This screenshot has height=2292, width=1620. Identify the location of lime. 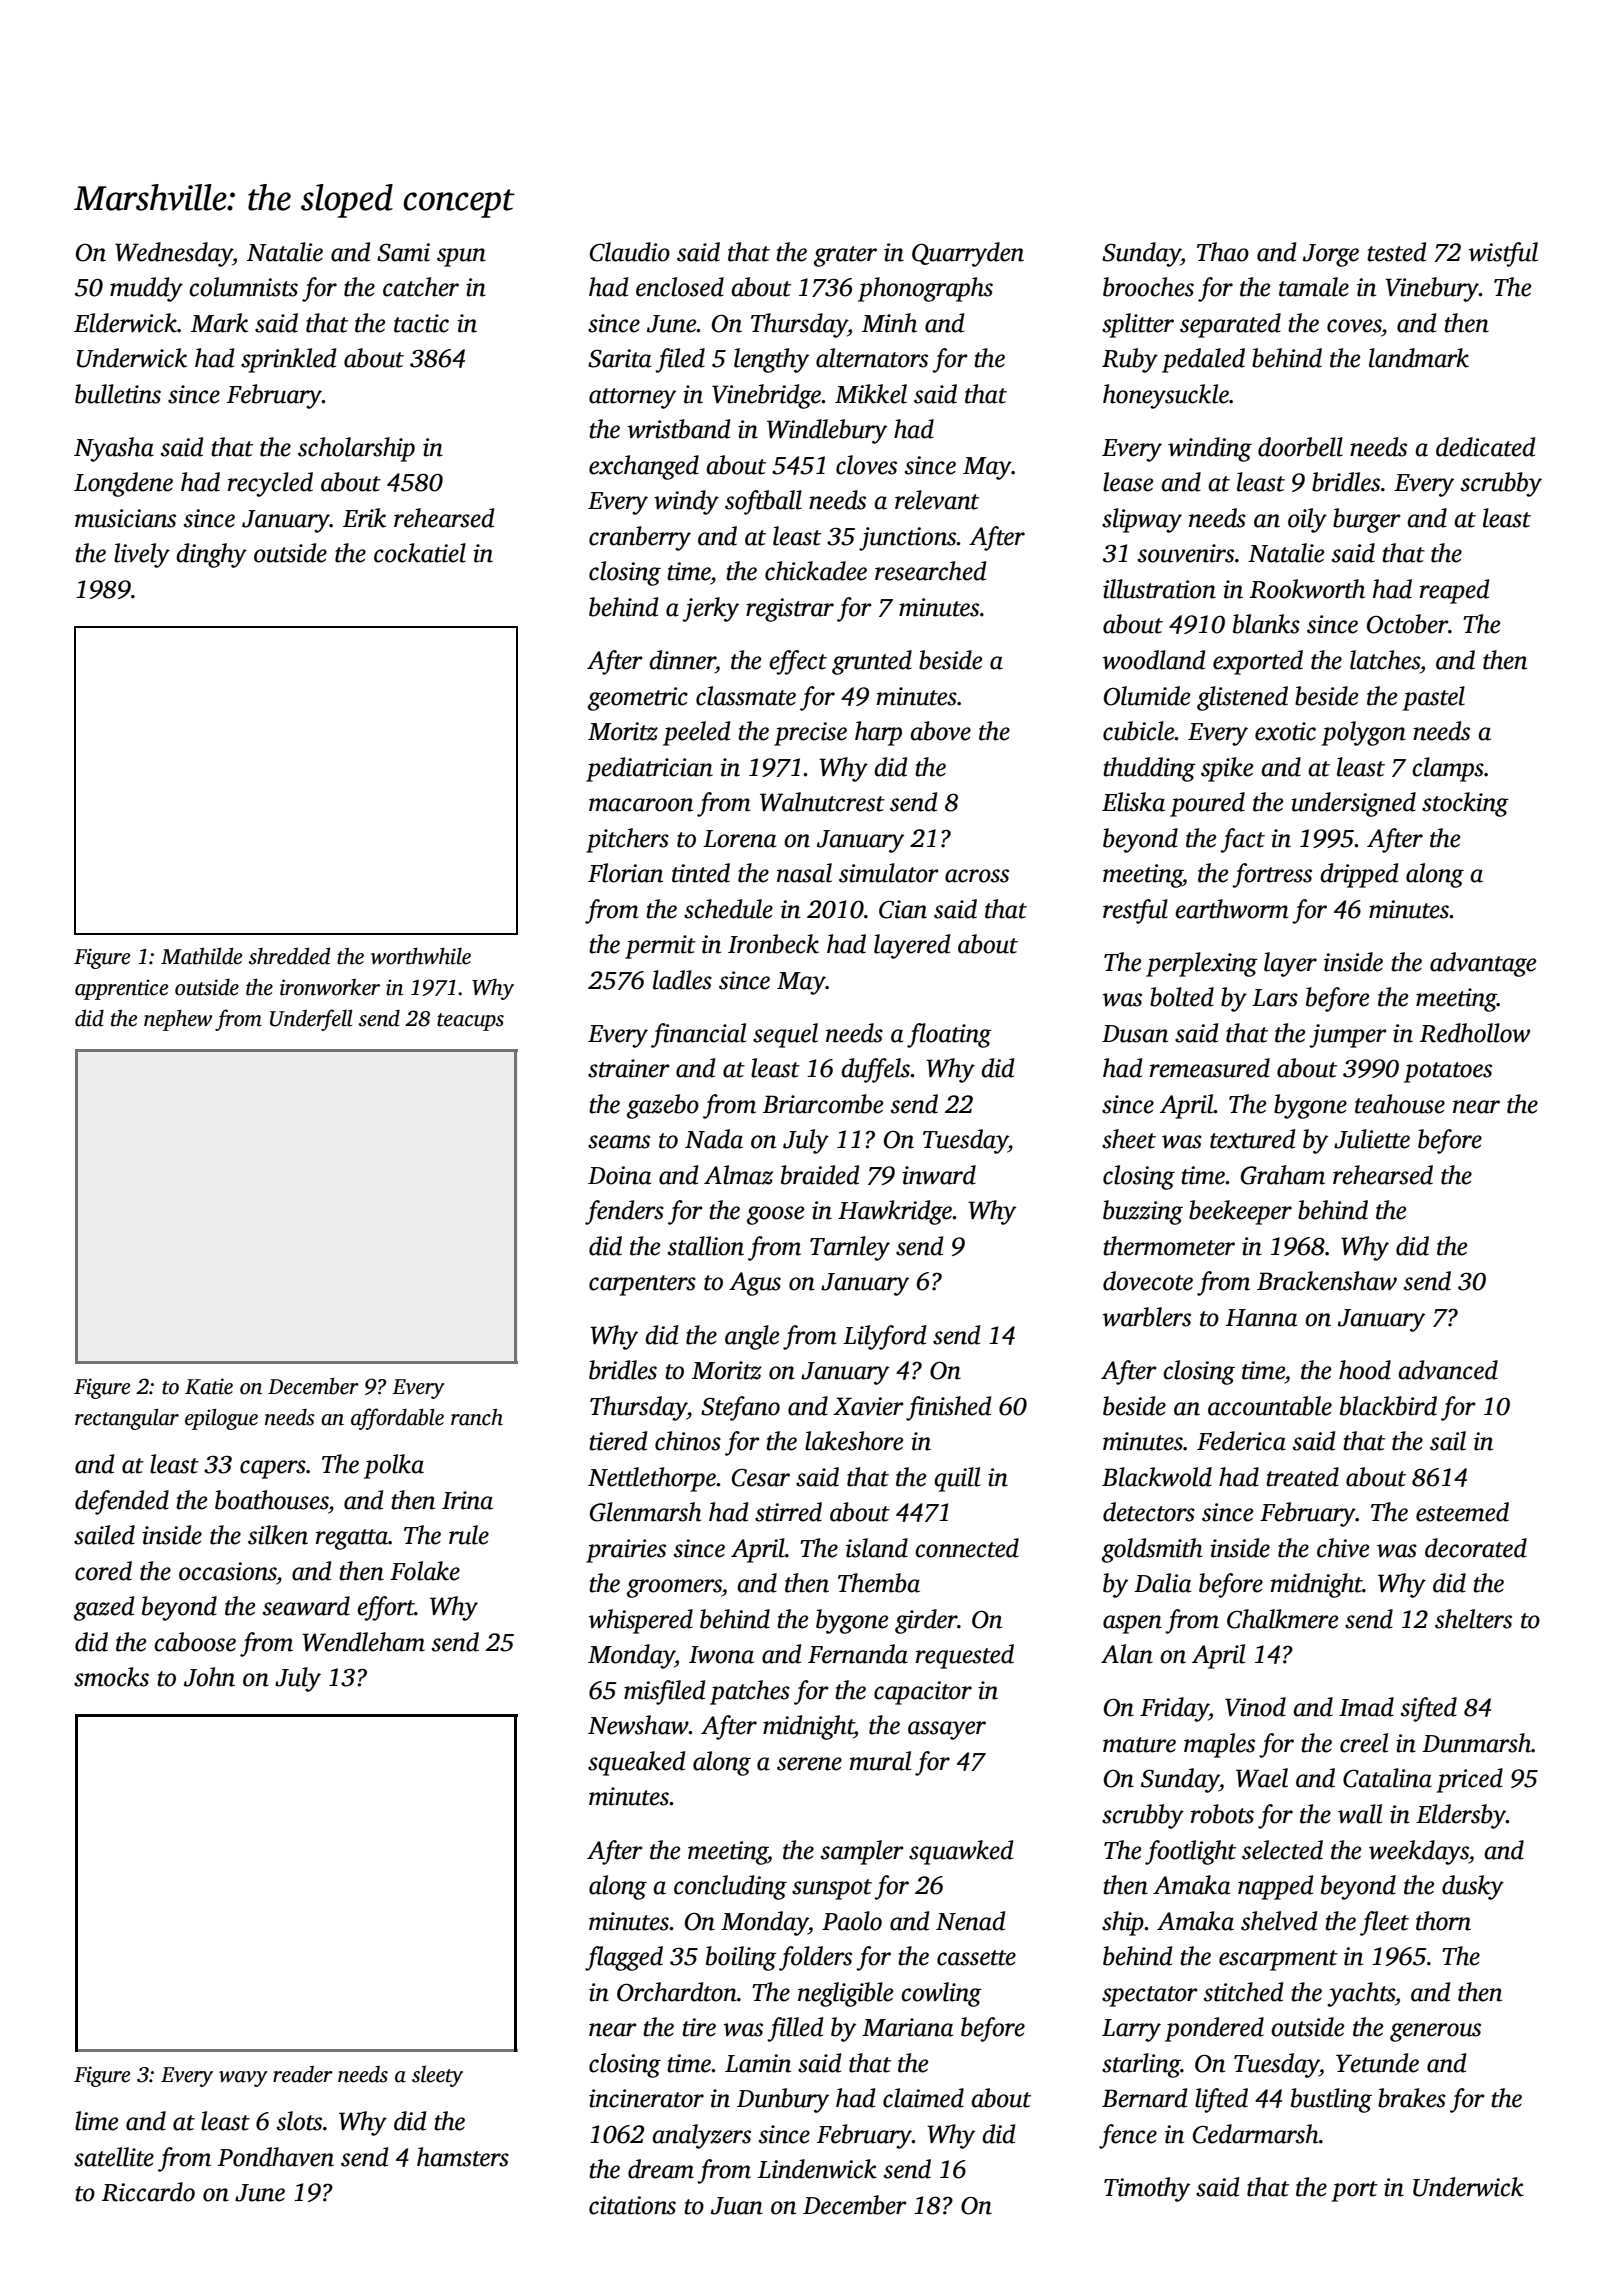
(96, 2121).
